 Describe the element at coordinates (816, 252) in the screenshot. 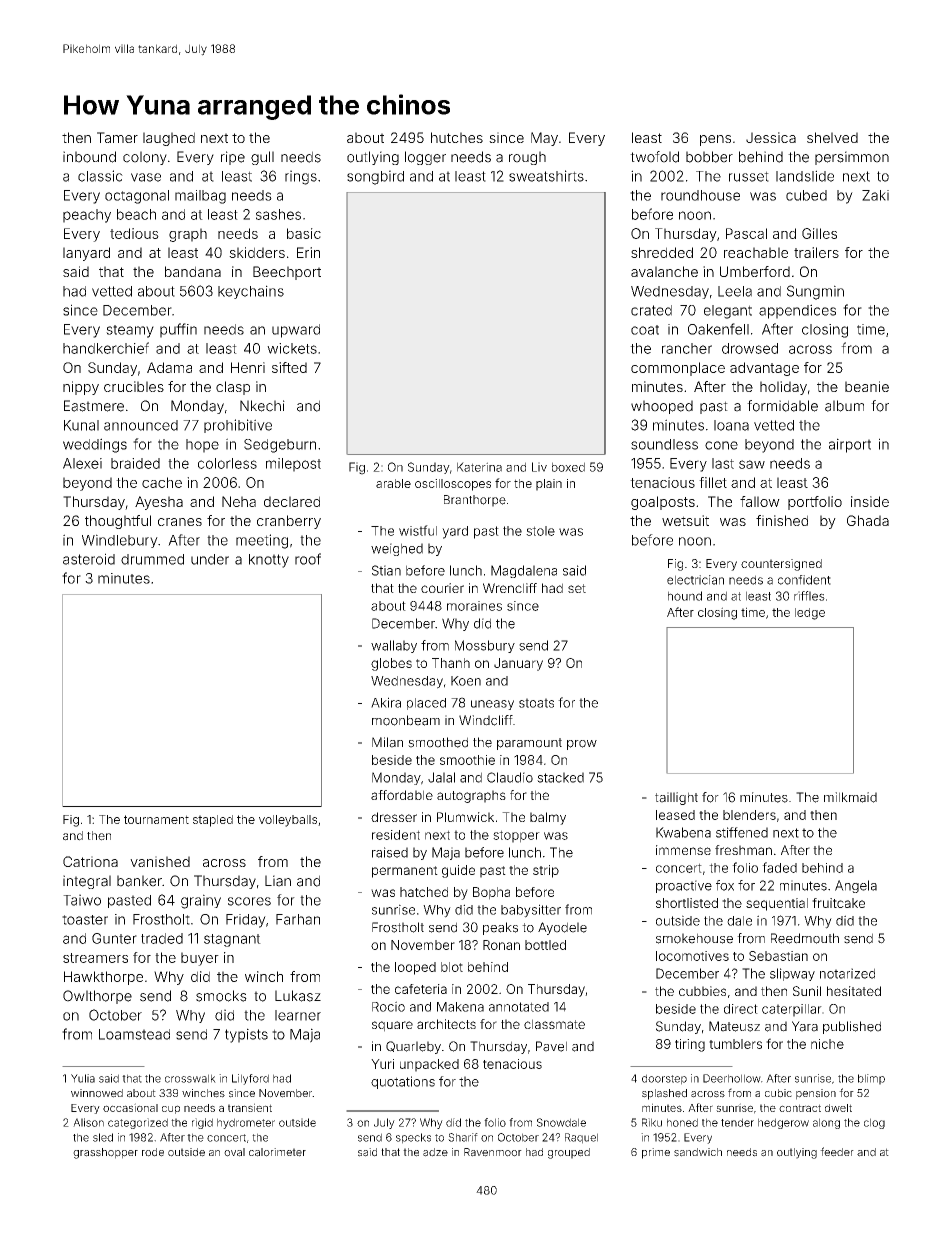

I see `trailers` at that location.
